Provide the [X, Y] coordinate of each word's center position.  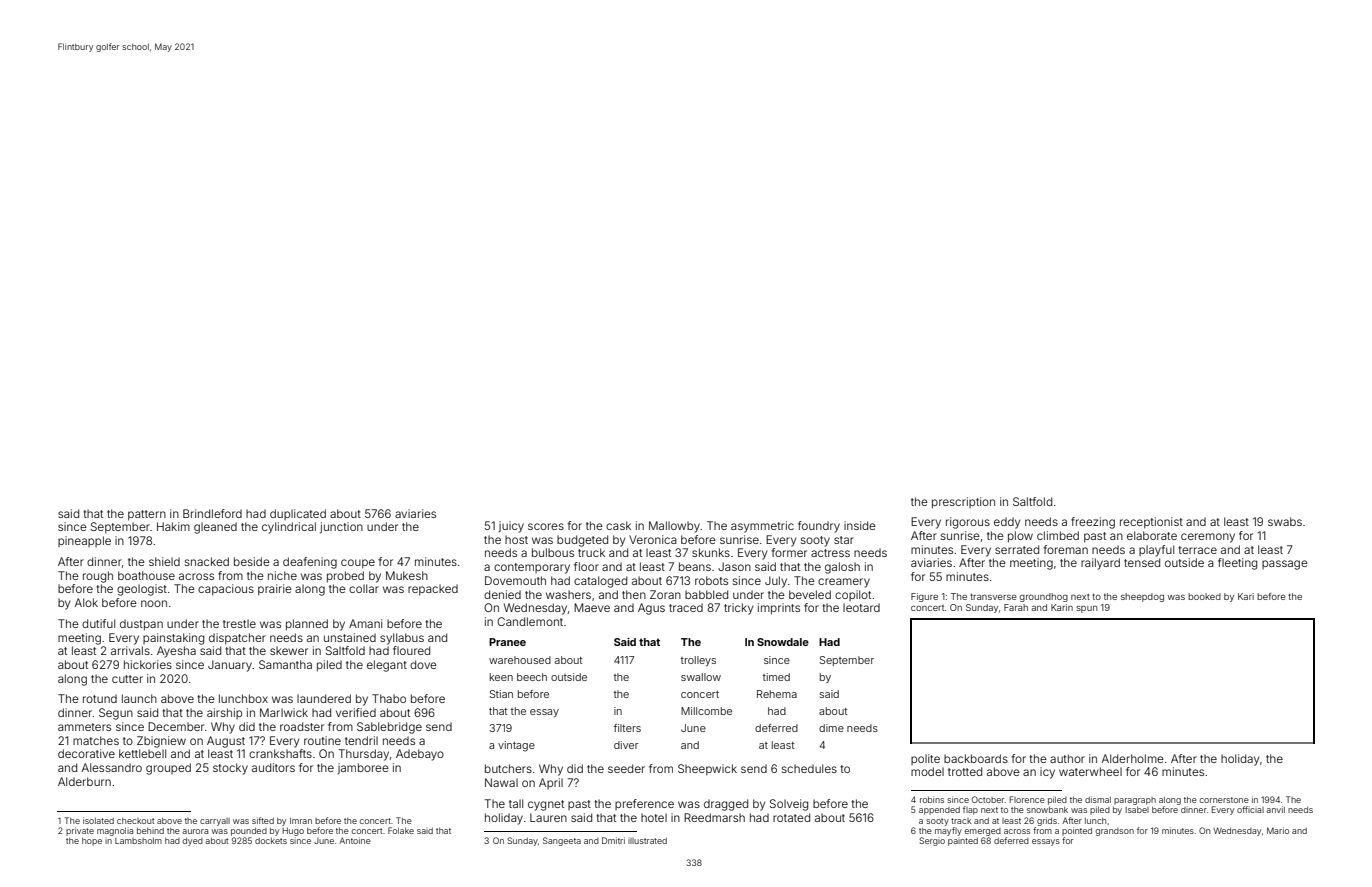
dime [831, 728]
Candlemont [530, 621]
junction [341, 528]
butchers [508, 768]
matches [96, 740]
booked [1204, 596]
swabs [1285, 521]
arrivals [130, 650]
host [516, 539]
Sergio [932, 841]
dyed [193, 842]
